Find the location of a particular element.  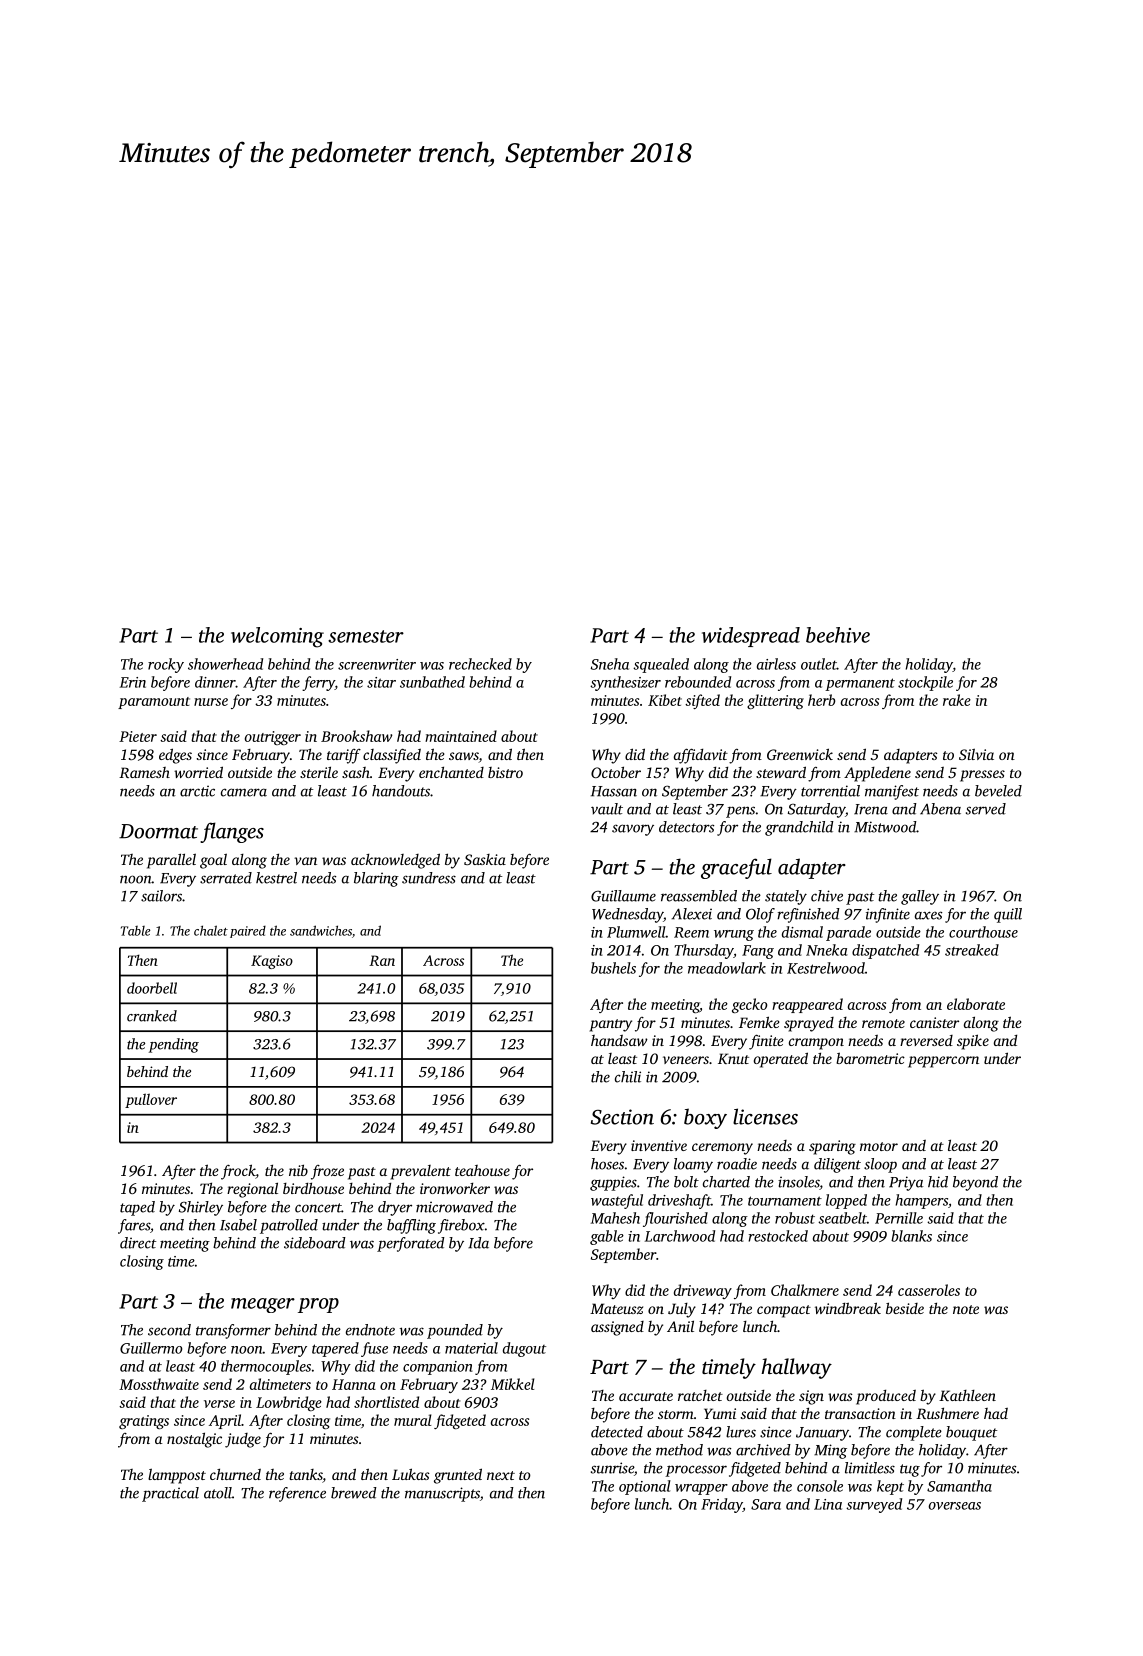

presses is located at coordinates (982, 776).
